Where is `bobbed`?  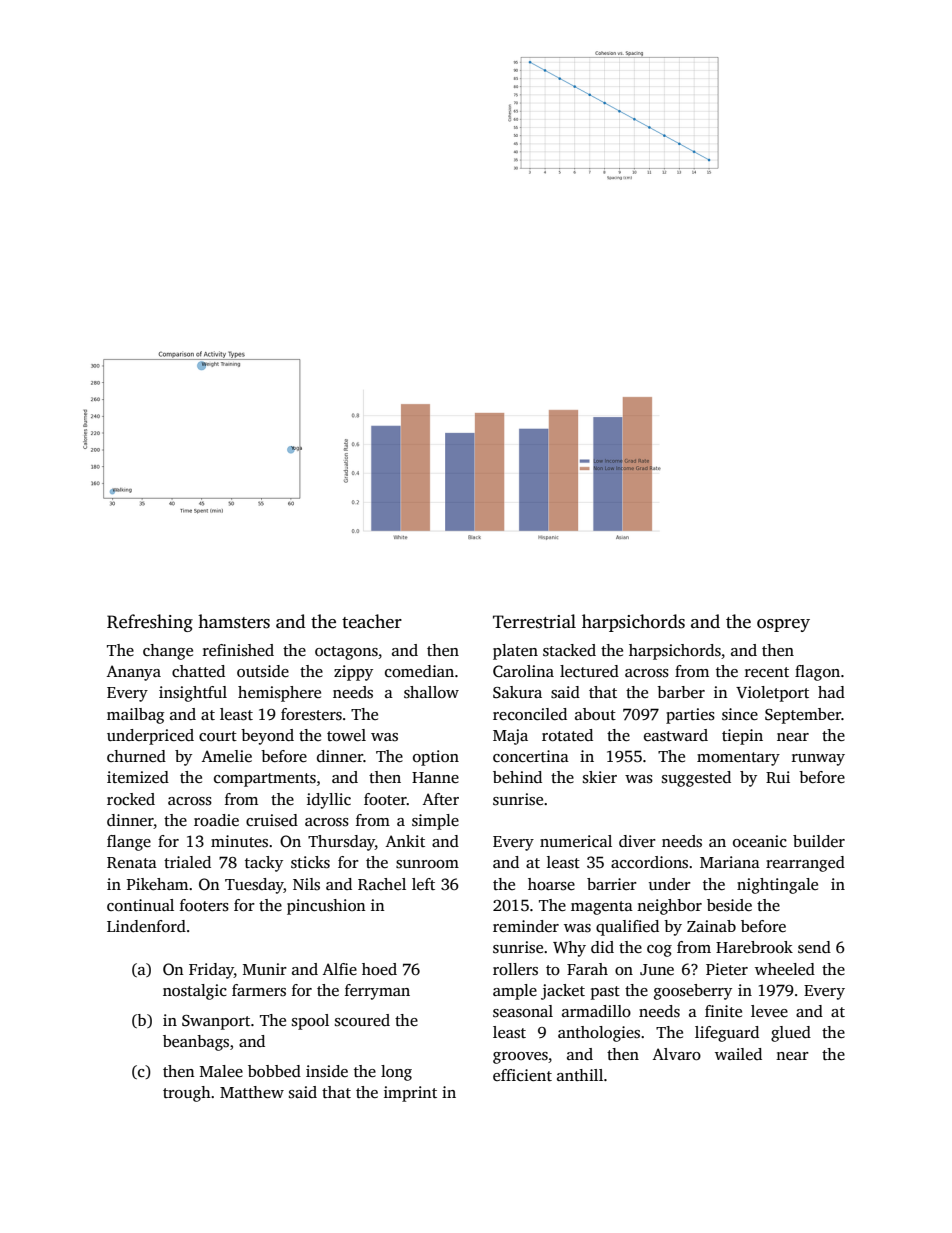
bobbed is located at coordinates (274, 1071).
